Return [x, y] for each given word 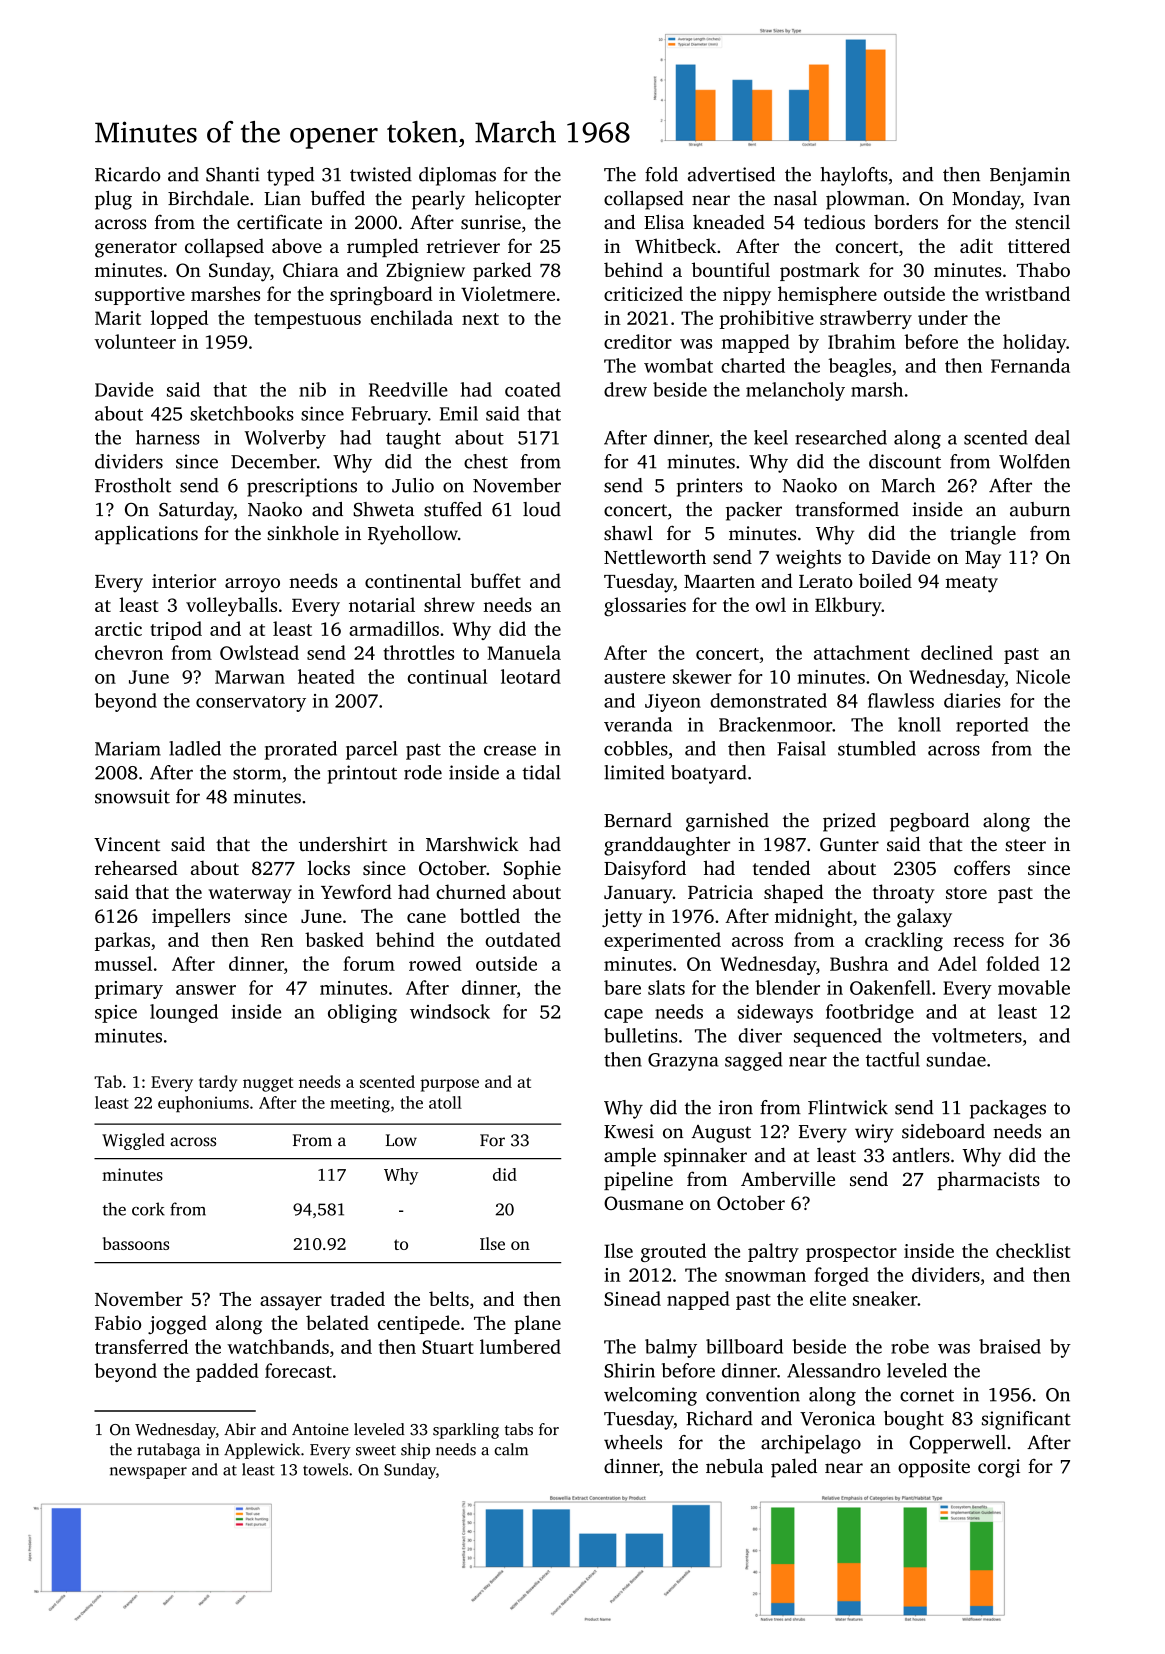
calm [511, 1449]
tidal [541, 772]
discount [905, 461]
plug [113, 200]
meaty [971, 584]
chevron [129, 652]
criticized [643, 293]
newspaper [148, 1473]
